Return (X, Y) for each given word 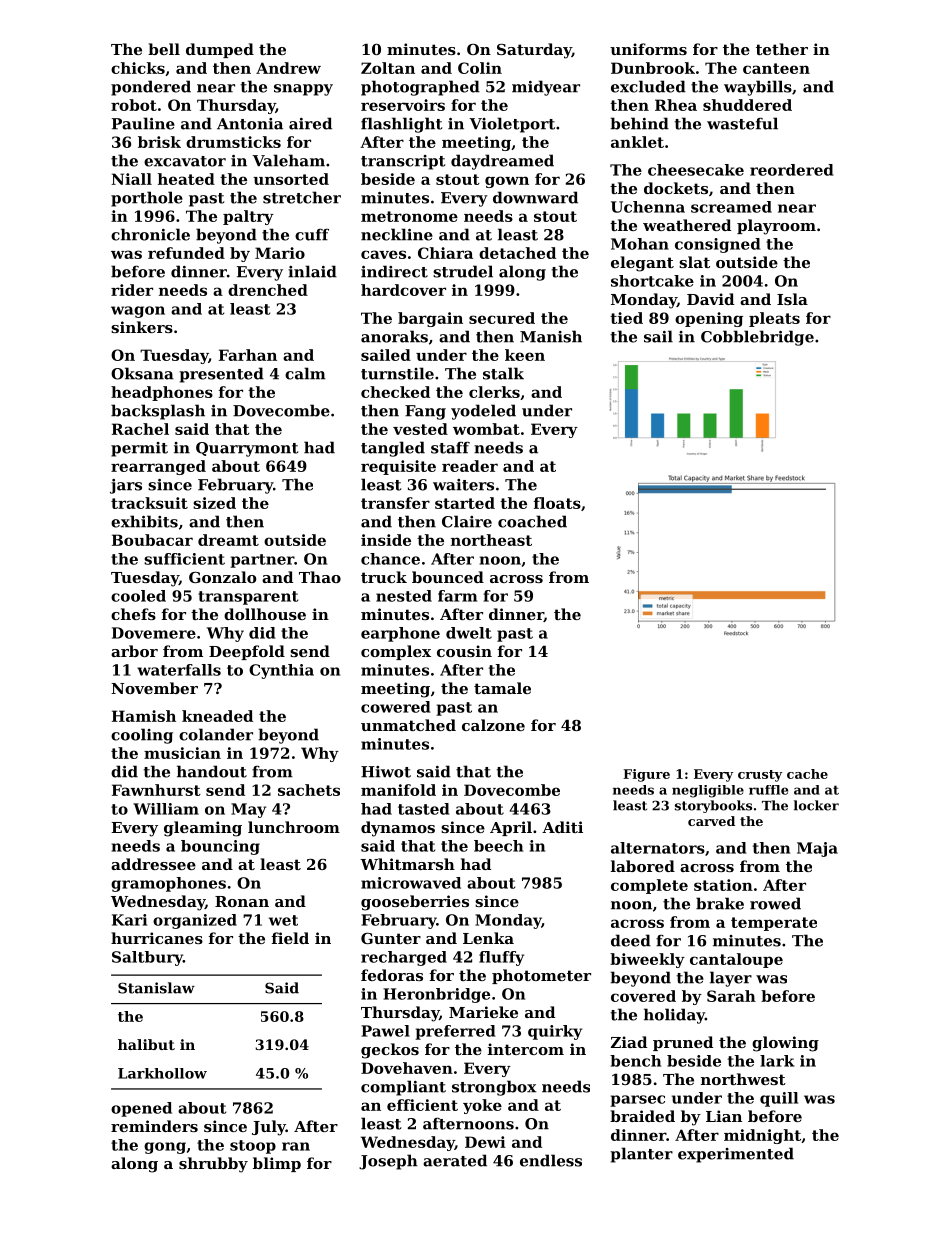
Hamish (144, 716)
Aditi (562, 827)
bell (164, 49)
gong (165, 1148)
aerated (455, 1160)
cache (807, 774)
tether (782, 49)
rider (132, 290)
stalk (503, 373)
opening (709, 319)
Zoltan (388, 68)
